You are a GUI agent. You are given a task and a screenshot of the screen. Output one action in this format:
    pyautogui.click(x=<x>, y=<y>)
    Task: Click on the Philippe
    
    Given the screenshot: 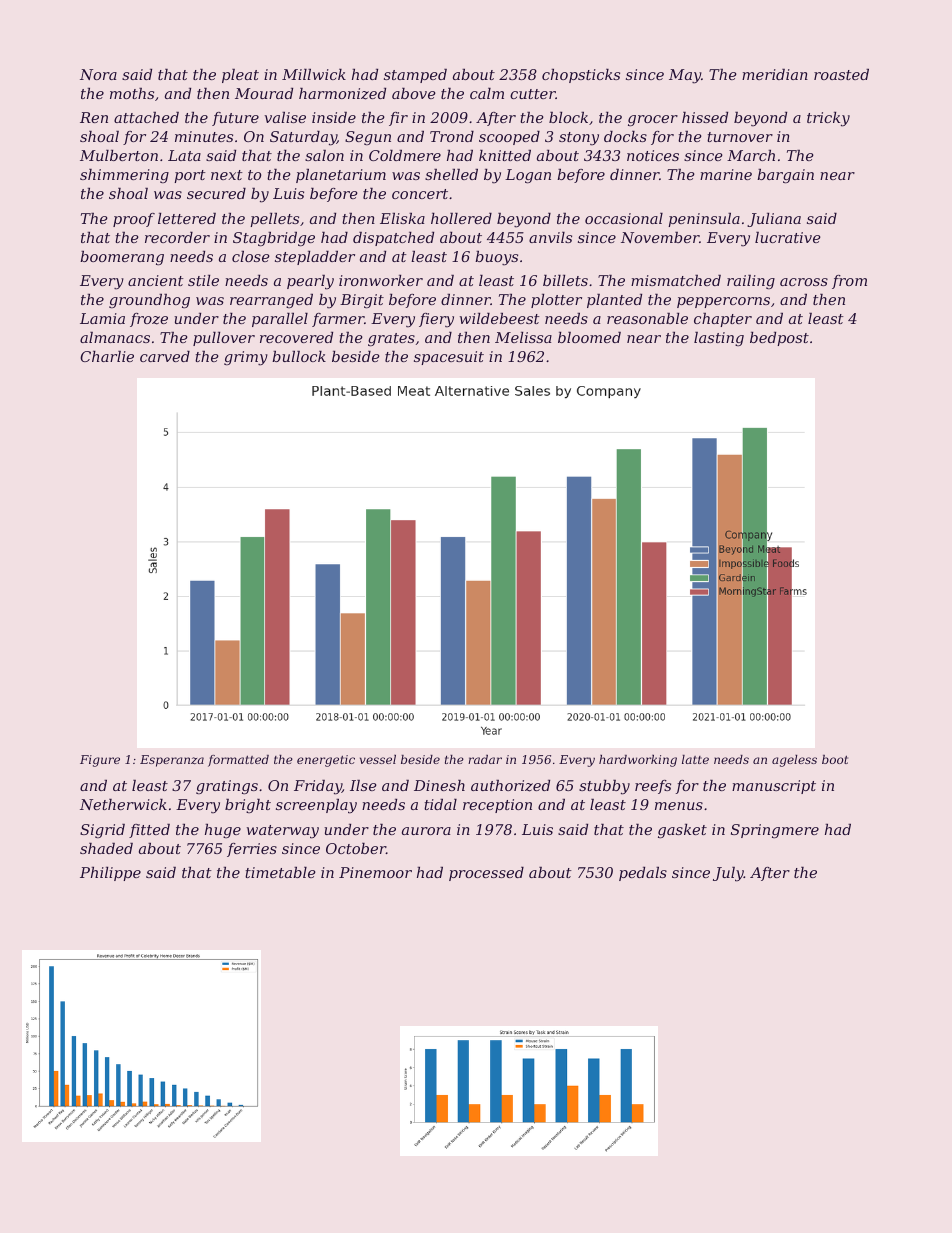 What is the action you would take?
    pyautogui.click(x=110, y=874)
